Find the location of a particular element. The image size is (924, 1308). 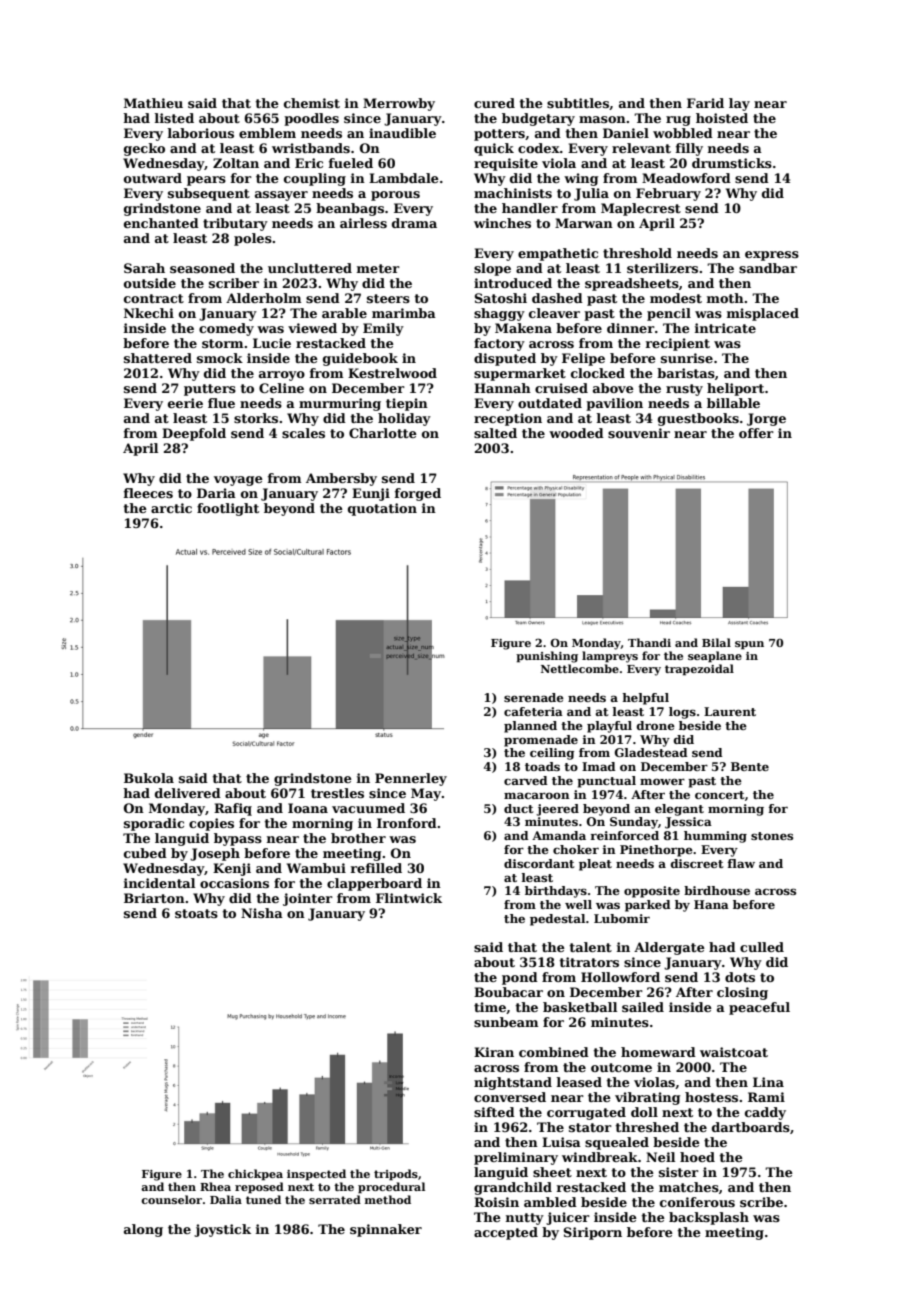

enchanted is located at coordinates (161, 223).
